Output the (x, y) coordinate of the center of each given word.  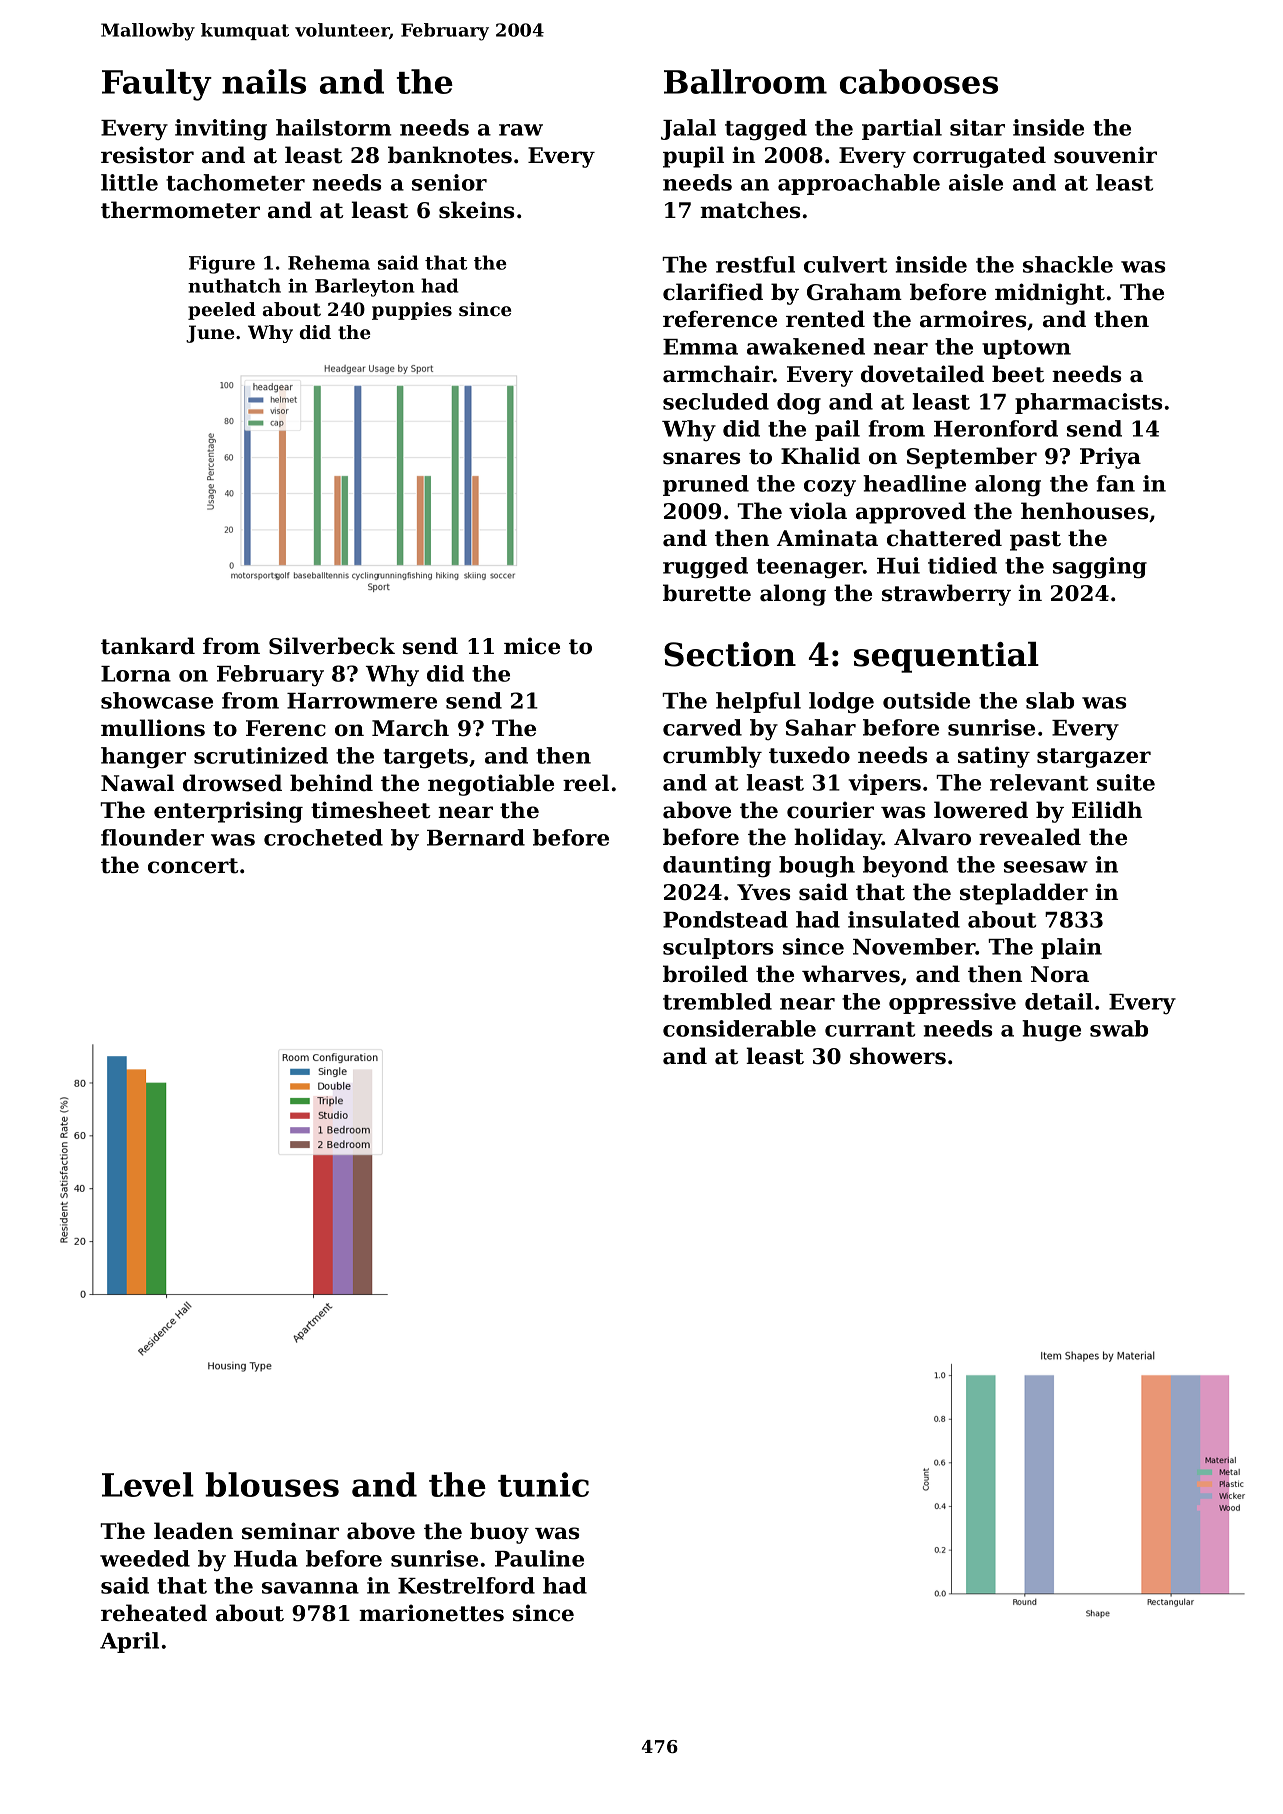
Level (148, 1484)
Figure (222, 264)
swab (1119, 1028)
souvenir (1105, 155)
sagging (1100, 568)
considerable (739, 1028)
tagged (766, 130)
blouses (272, 1484)
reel (586, 783)
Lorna (136, 674)
